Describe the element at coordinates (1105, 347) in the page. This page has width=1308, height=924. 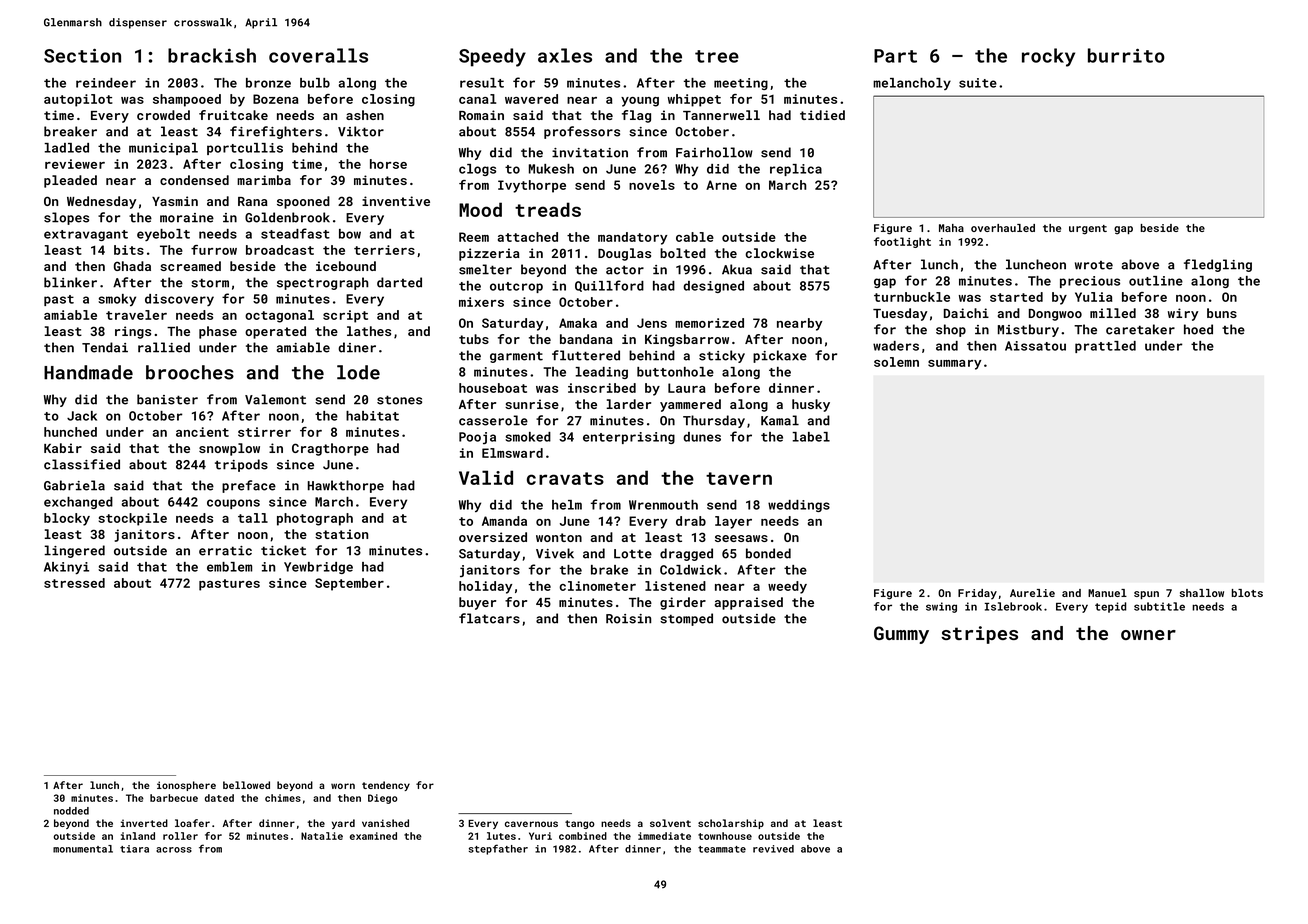
I see `prattled` at that location.
